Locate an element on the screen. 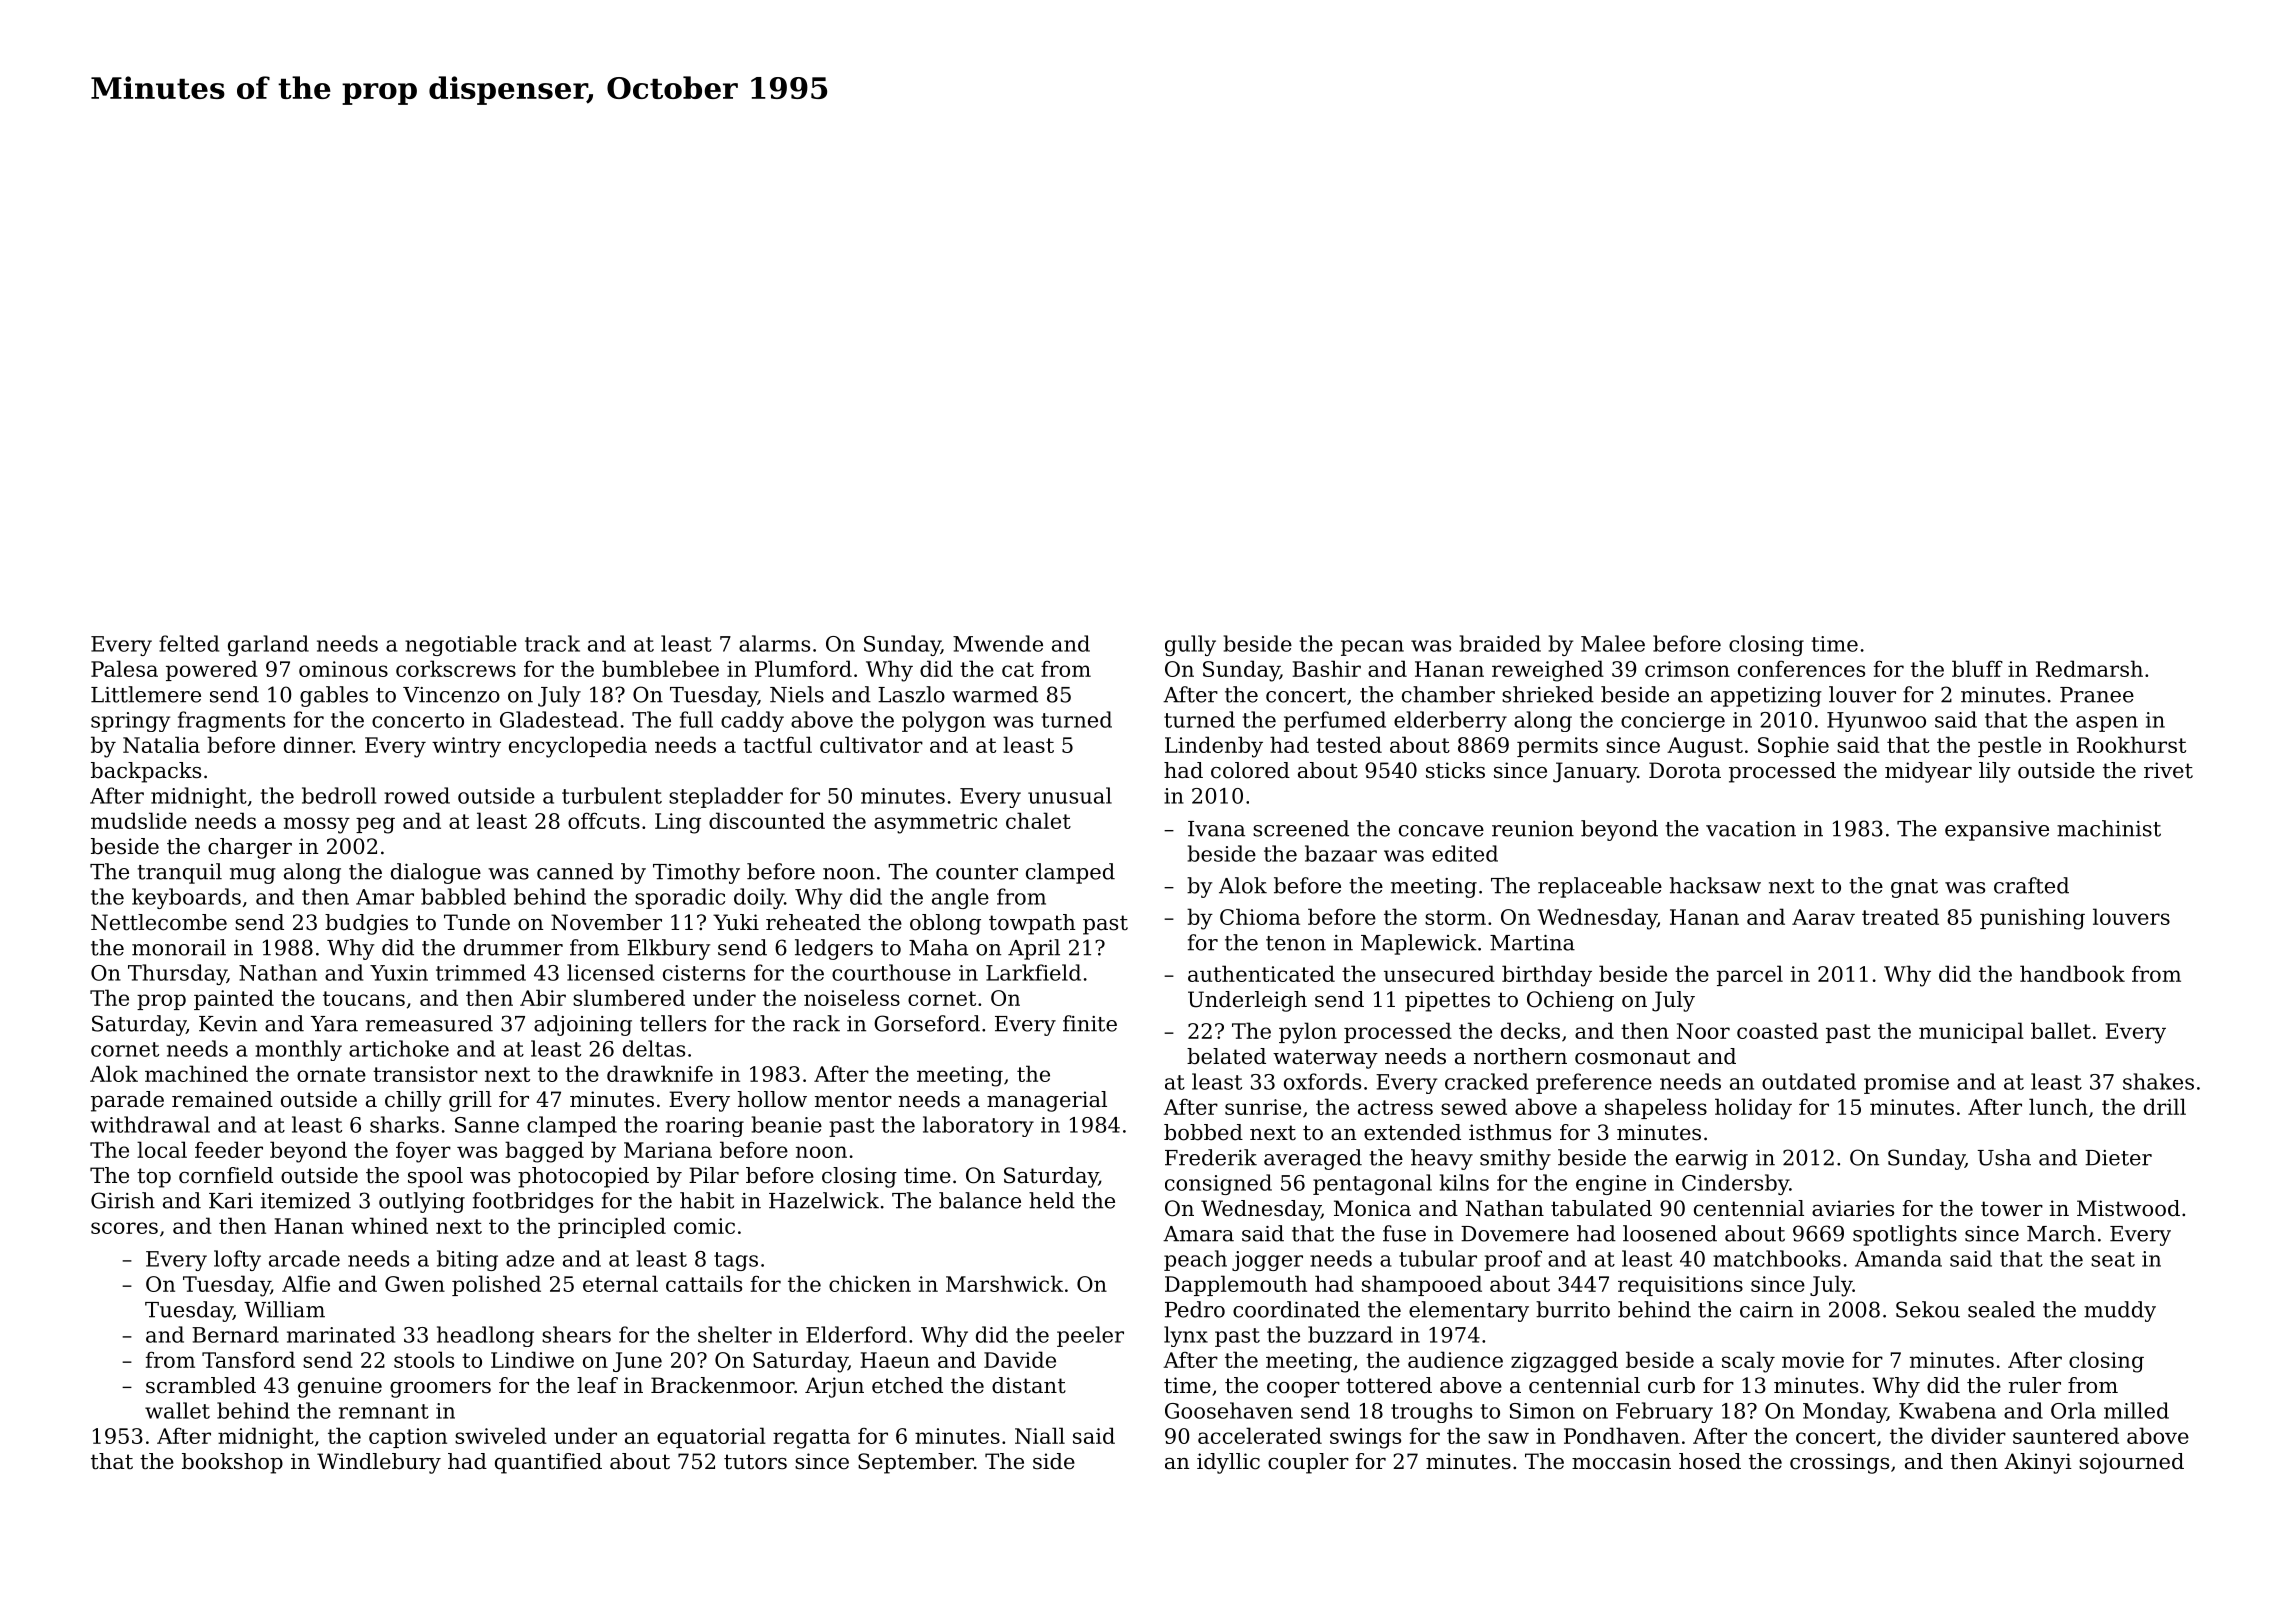 The width and height of the screenshot is (2292, 1620). tutors is located at coordinates (755, 1462).
